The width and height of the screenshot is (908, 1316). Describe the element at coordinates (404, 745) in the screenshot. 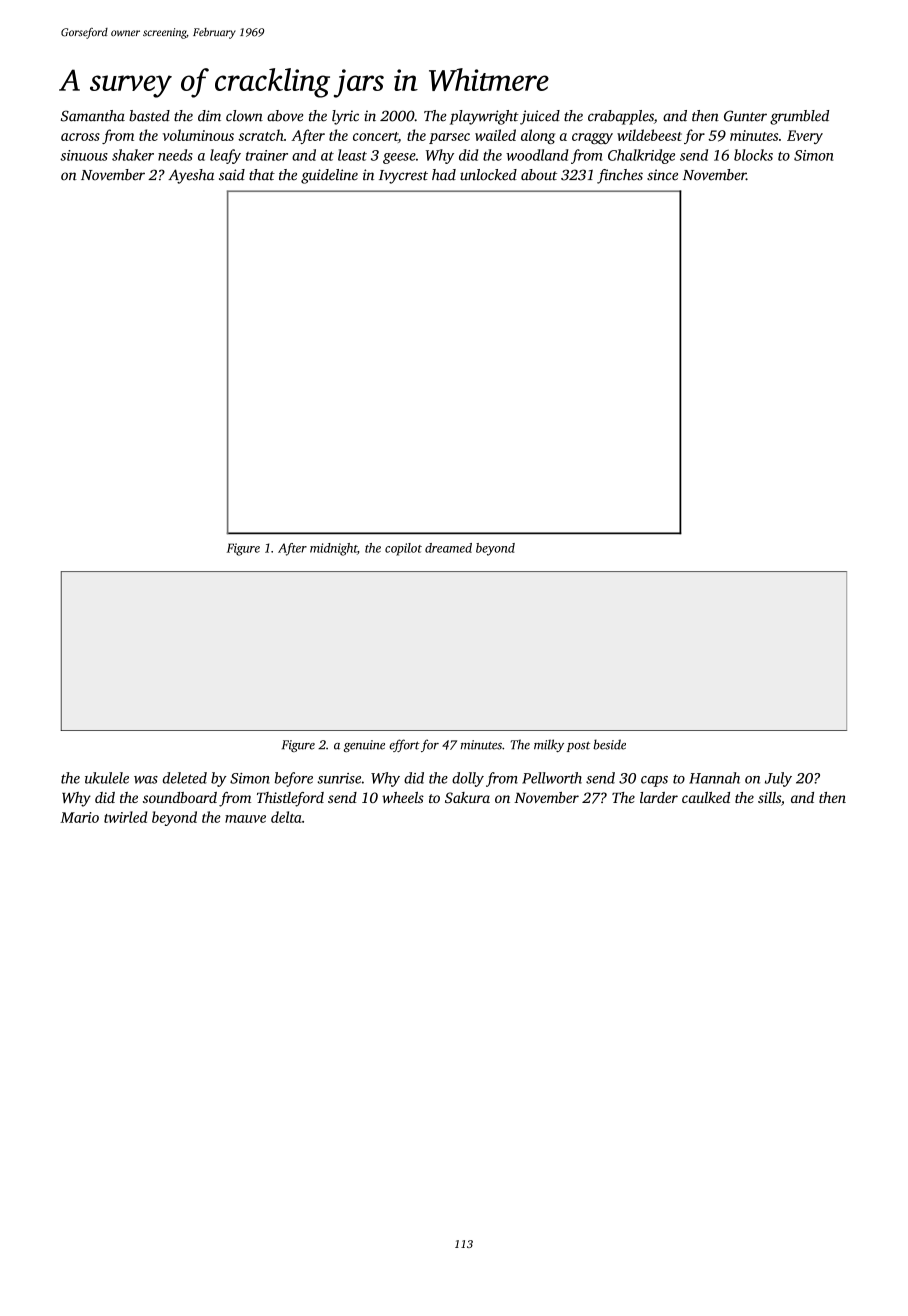

I see `effort` at that location.
